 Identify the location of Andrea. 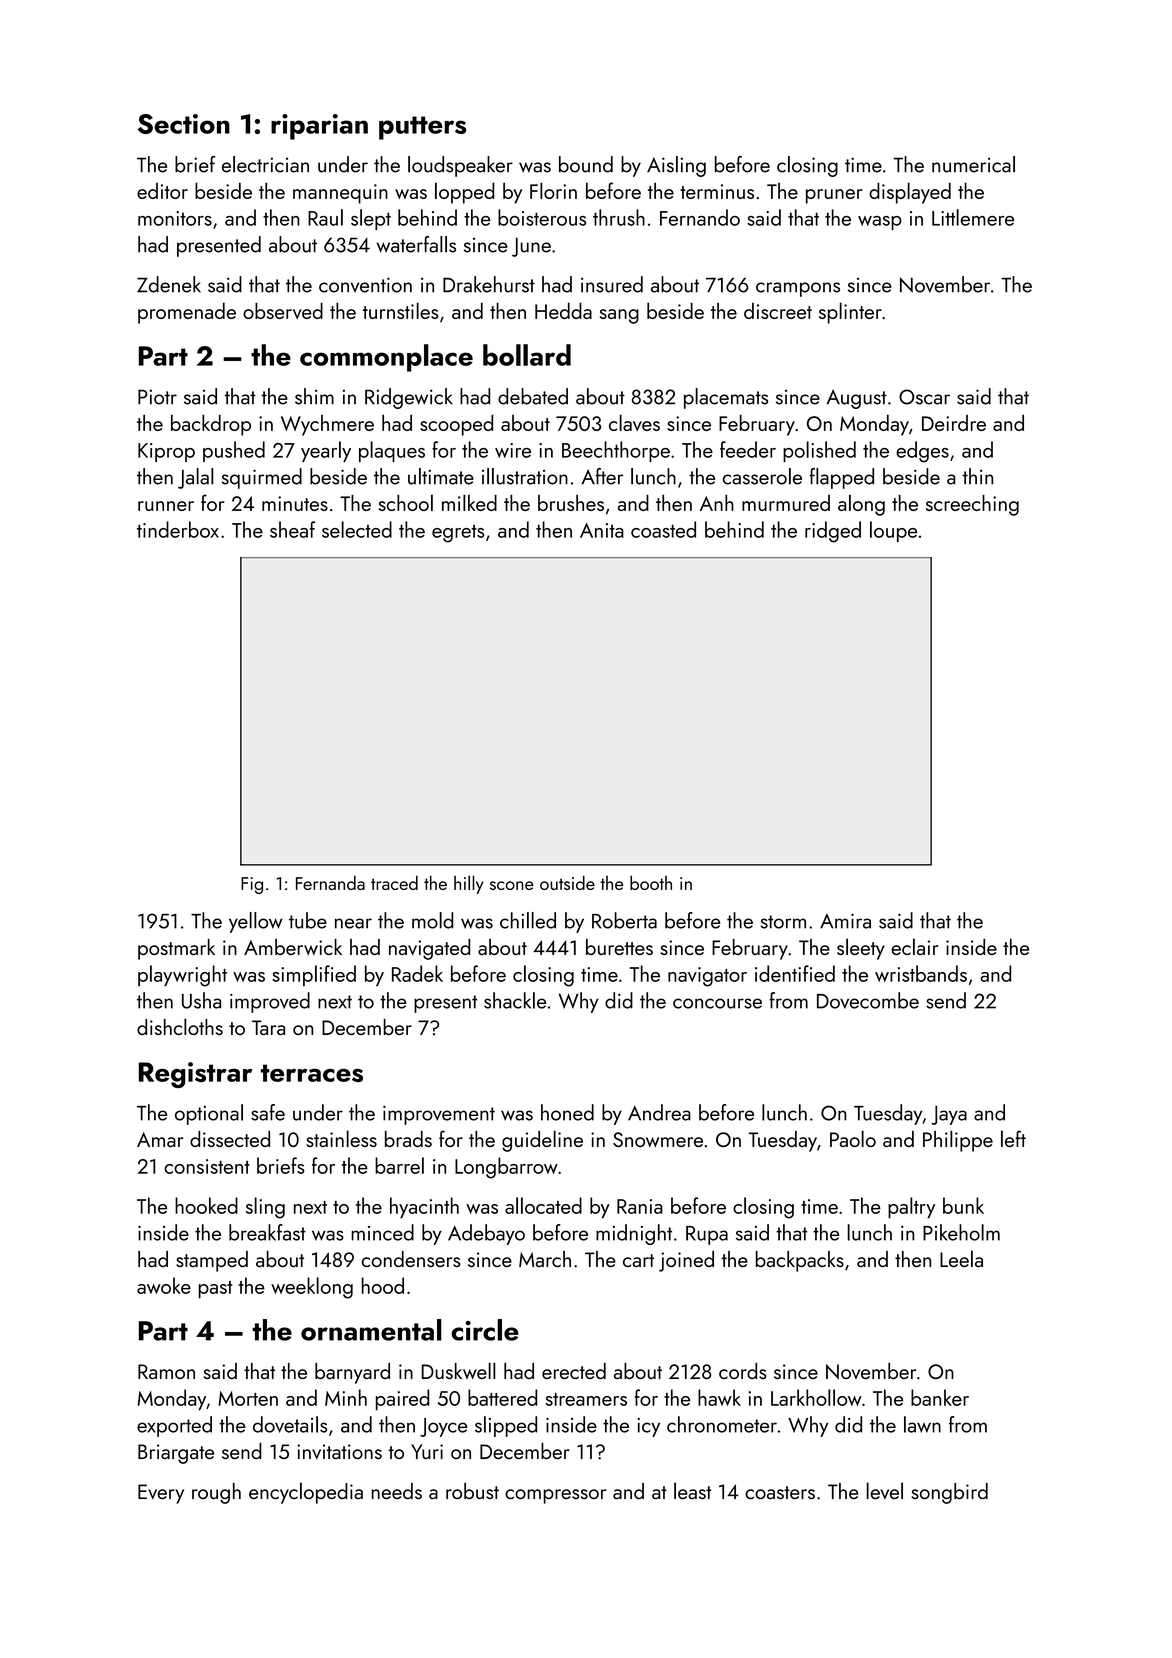
(659, 1112).
